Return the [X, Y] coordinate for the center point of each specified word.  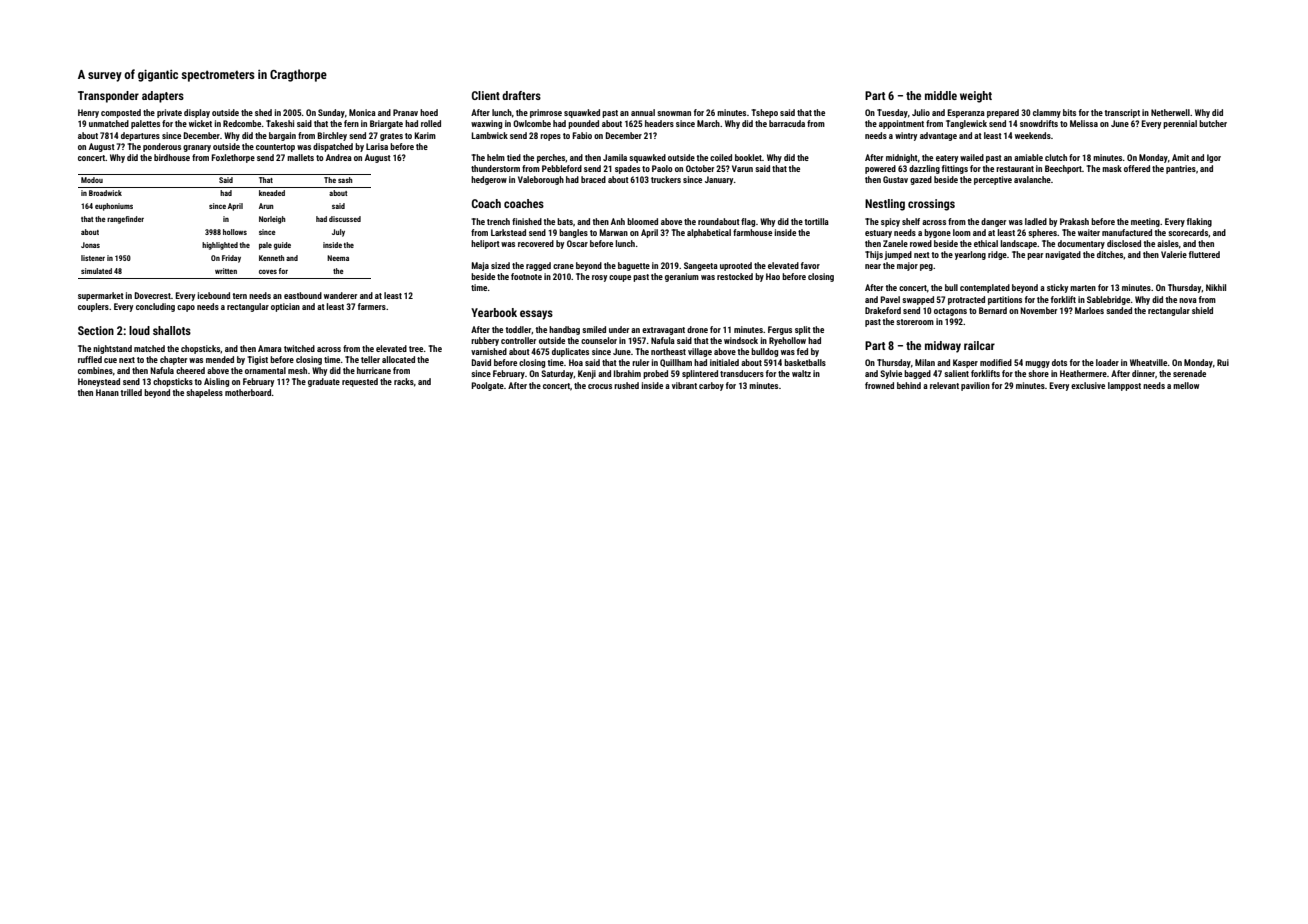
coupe [620, 278]
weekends [1033, 135]
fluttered [1204, 254]
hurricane [374, 370]
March [708, 123]
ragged [538, 266]
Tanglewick [966, 124]
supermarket [101, 296]
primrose [546, 113]
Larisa [377, 146]
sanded [1119, 310]
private [169, 113]
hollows [235, 232]
